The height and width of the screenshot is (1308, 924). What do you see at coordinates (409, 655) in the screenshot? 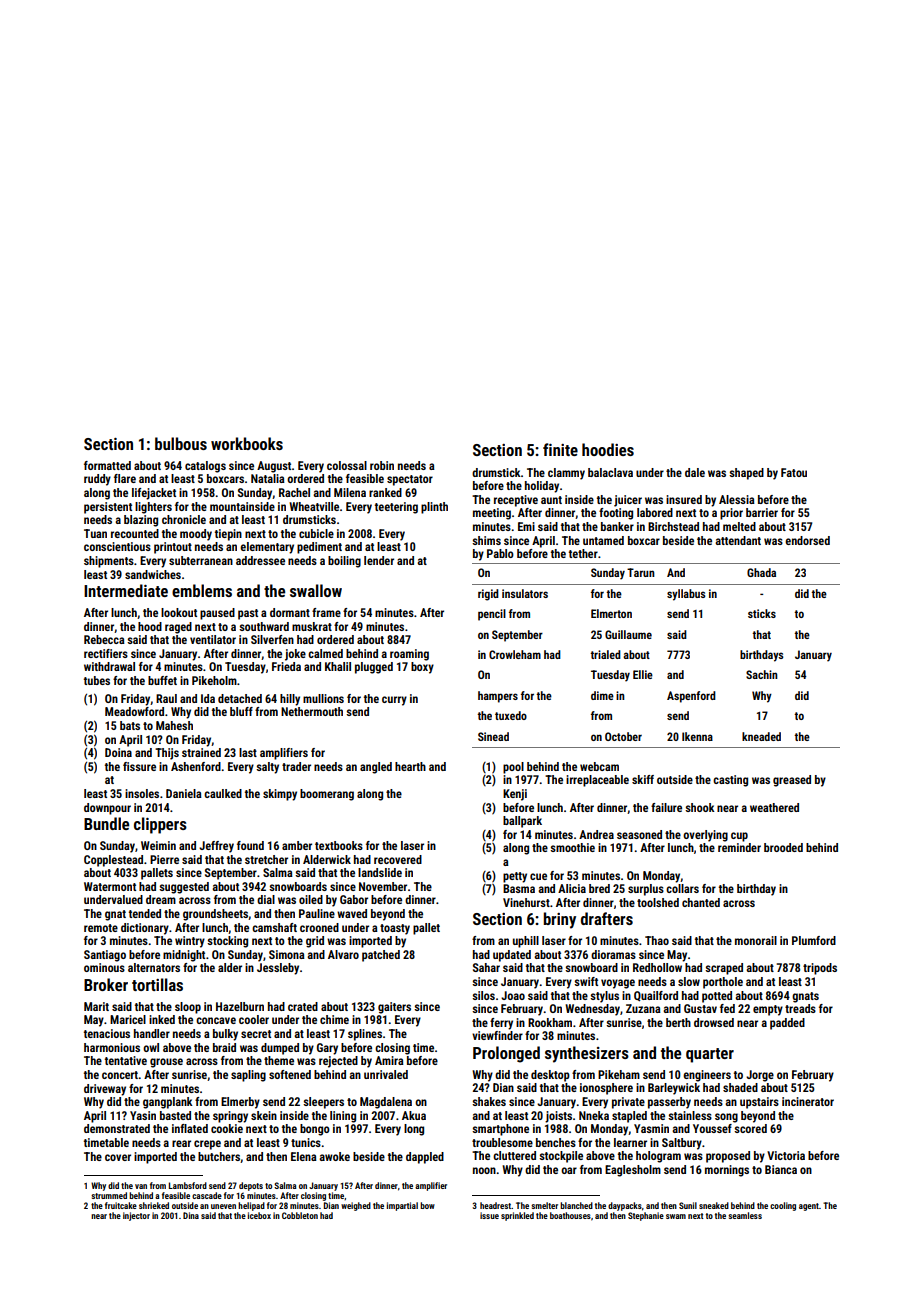
I see `roaming` at bounding box center [409, 655].
